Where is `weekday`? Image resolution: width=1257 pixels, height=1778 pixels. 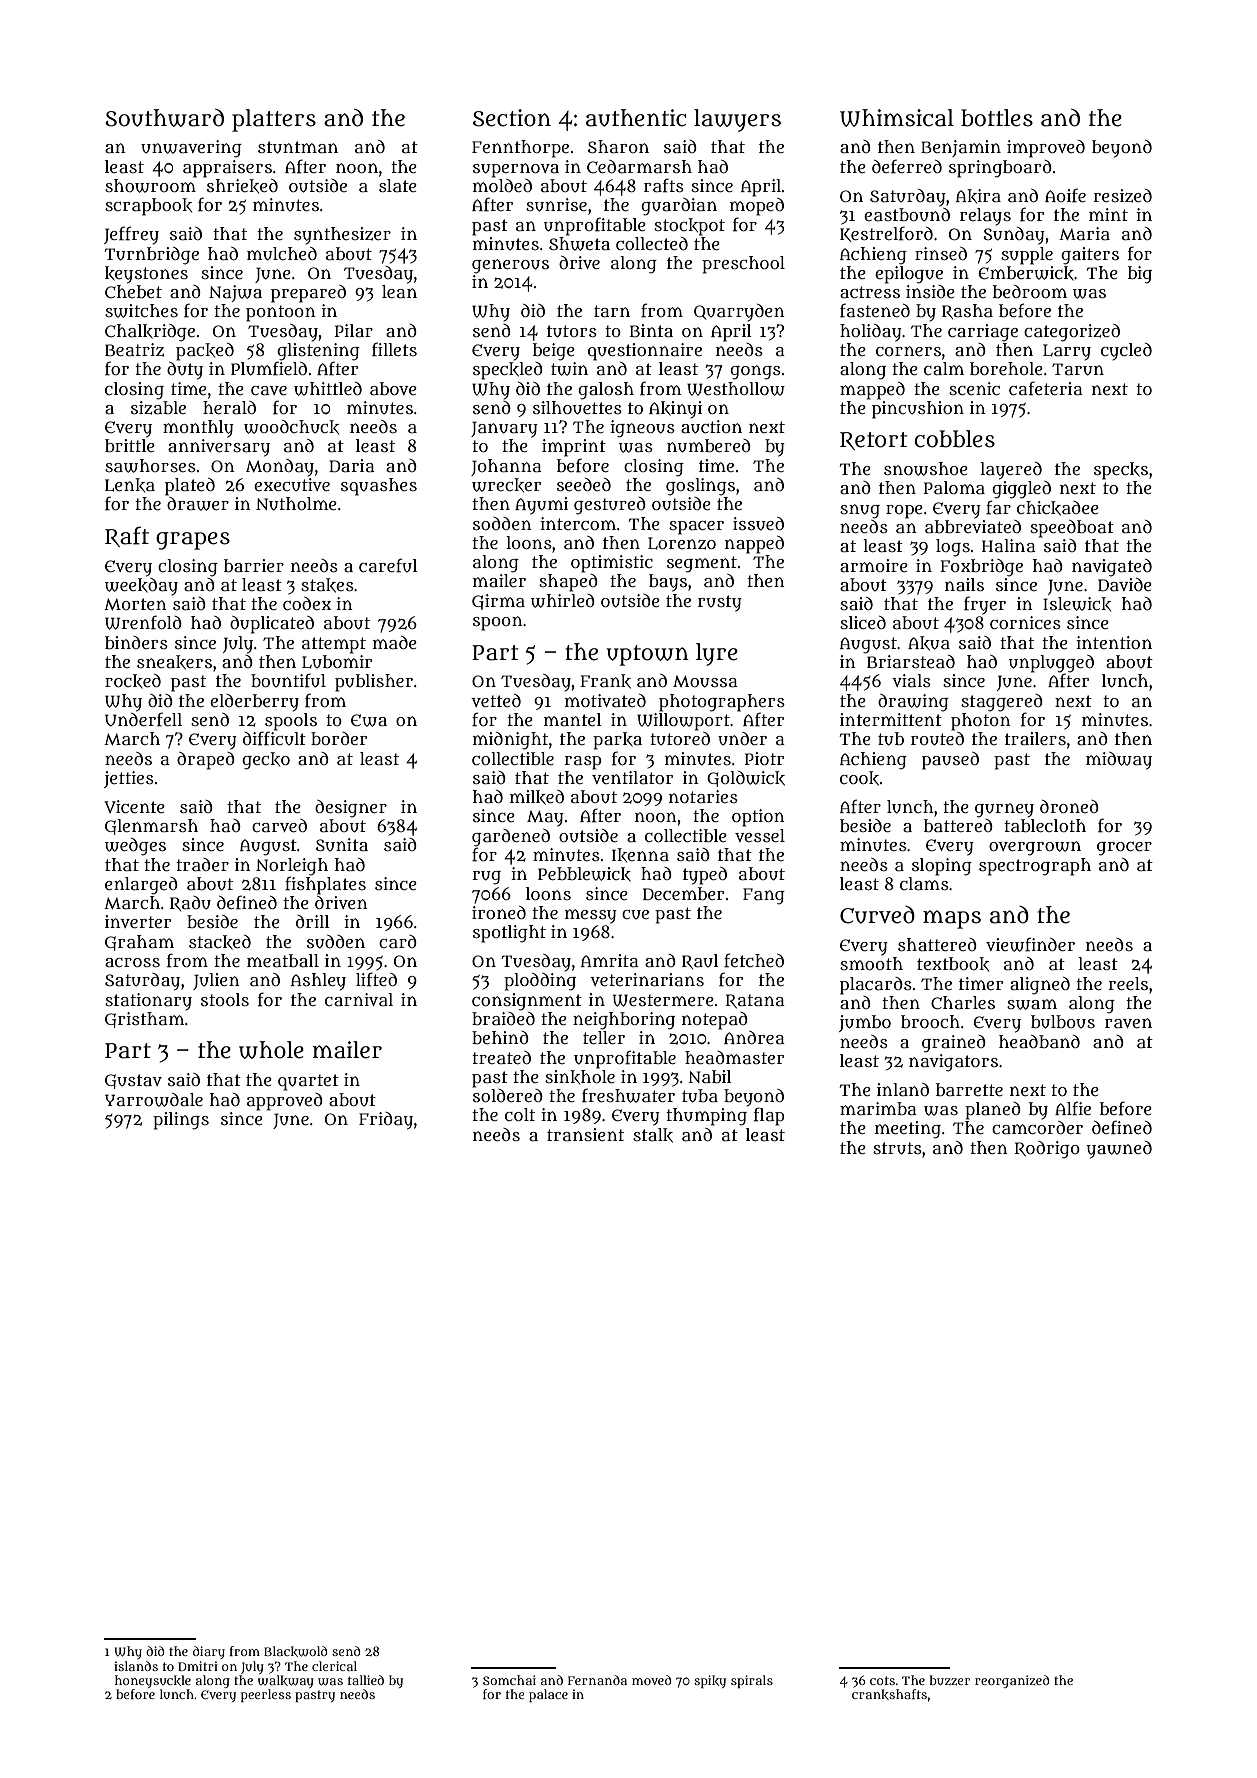 weekday is located at coordinates (141, 587).
